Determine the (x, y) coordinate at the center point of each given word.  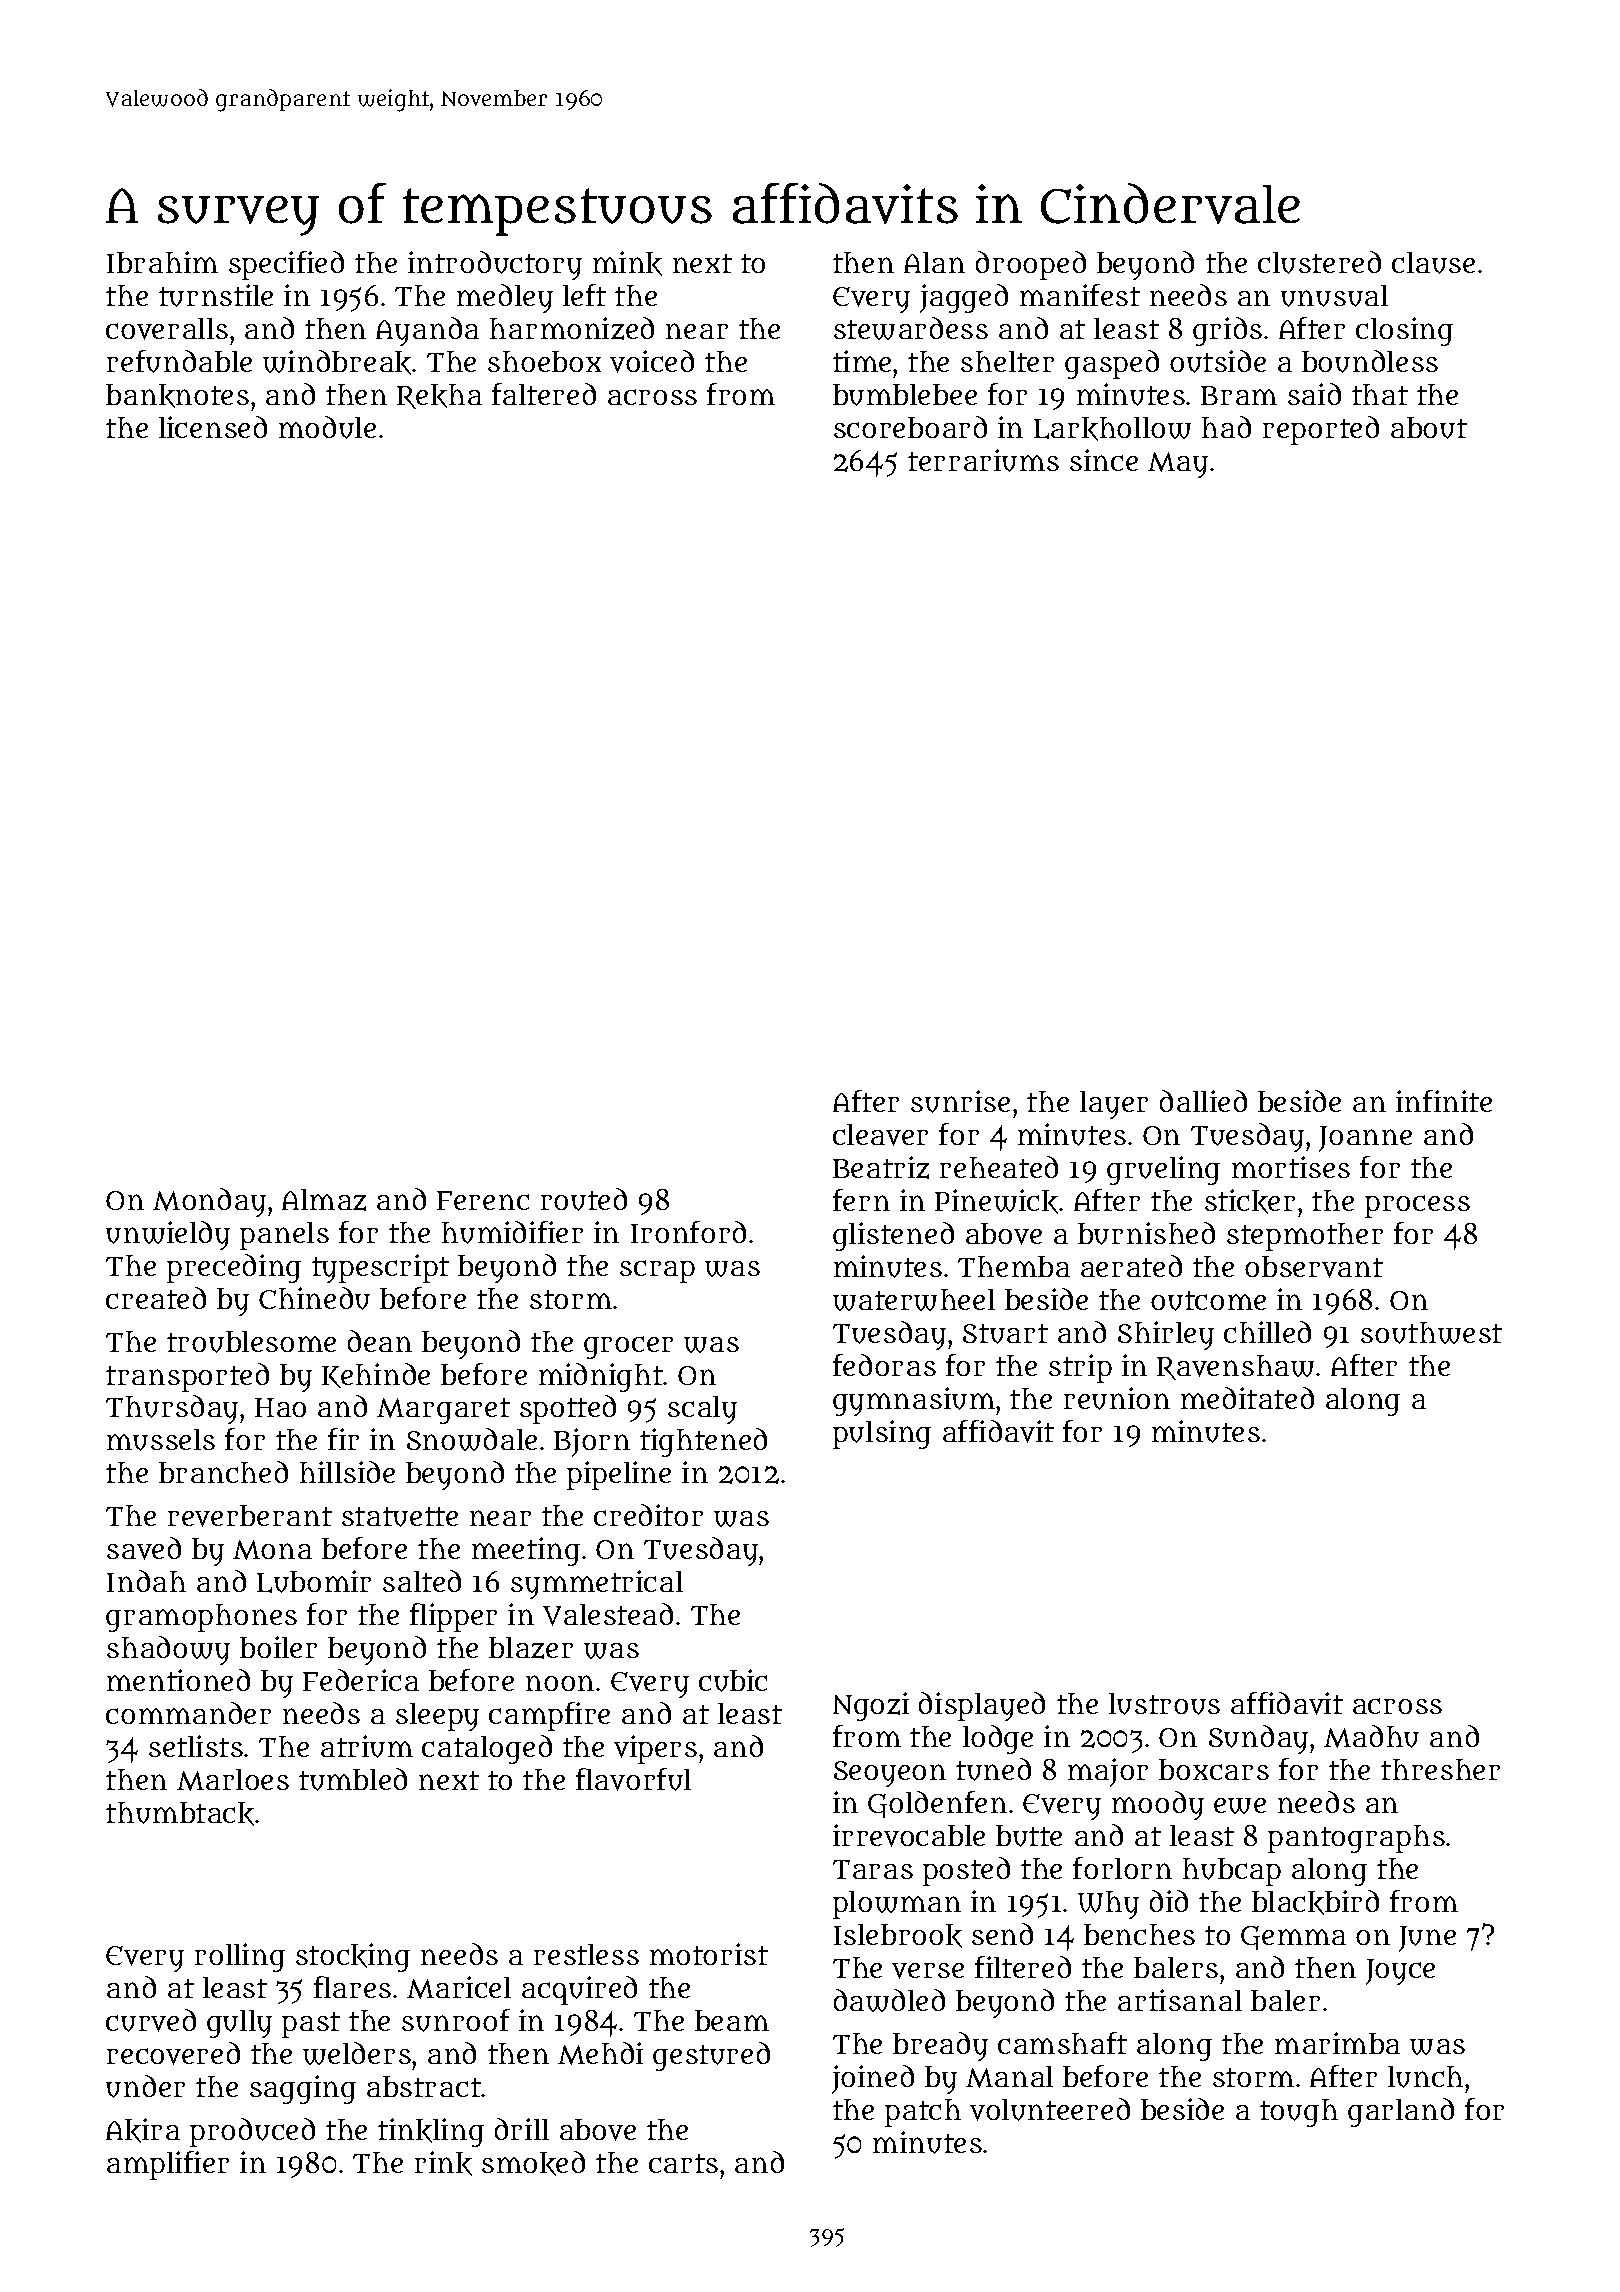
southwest (1431, 1333)
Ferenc (483, 1200)
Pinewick (996, 1201)
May (1178, 465)
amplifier (168, 2165)
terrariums (983, 460)
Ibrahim (162, 262)
